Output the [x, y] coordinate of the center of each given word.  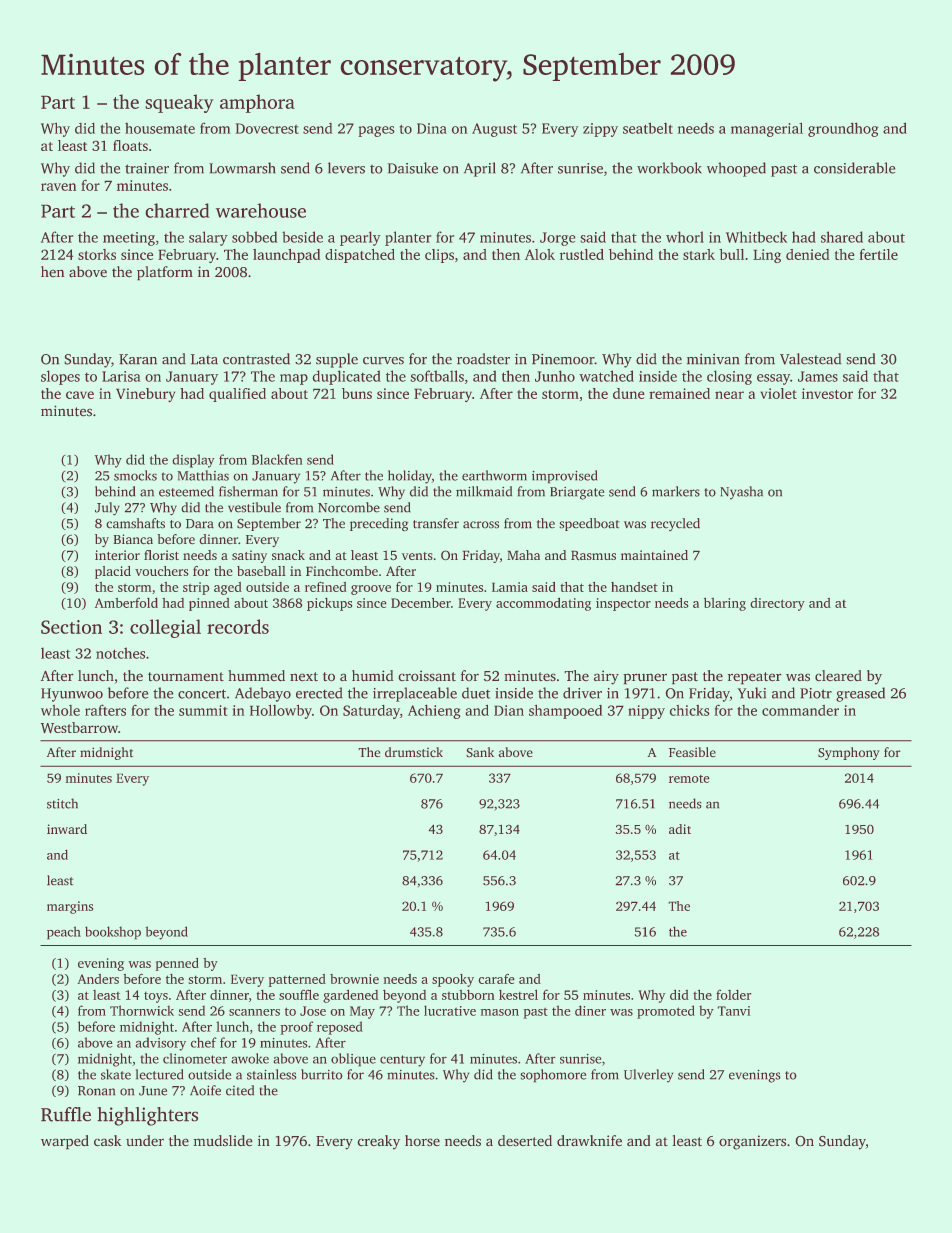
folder [733, 995]
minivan [713, 359]
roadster [483, 358]
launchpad [286, 256]
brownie [354, 979]
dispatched [360, 256]
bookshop [113, 932]
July [107, 508]
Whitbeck [756, 237]
